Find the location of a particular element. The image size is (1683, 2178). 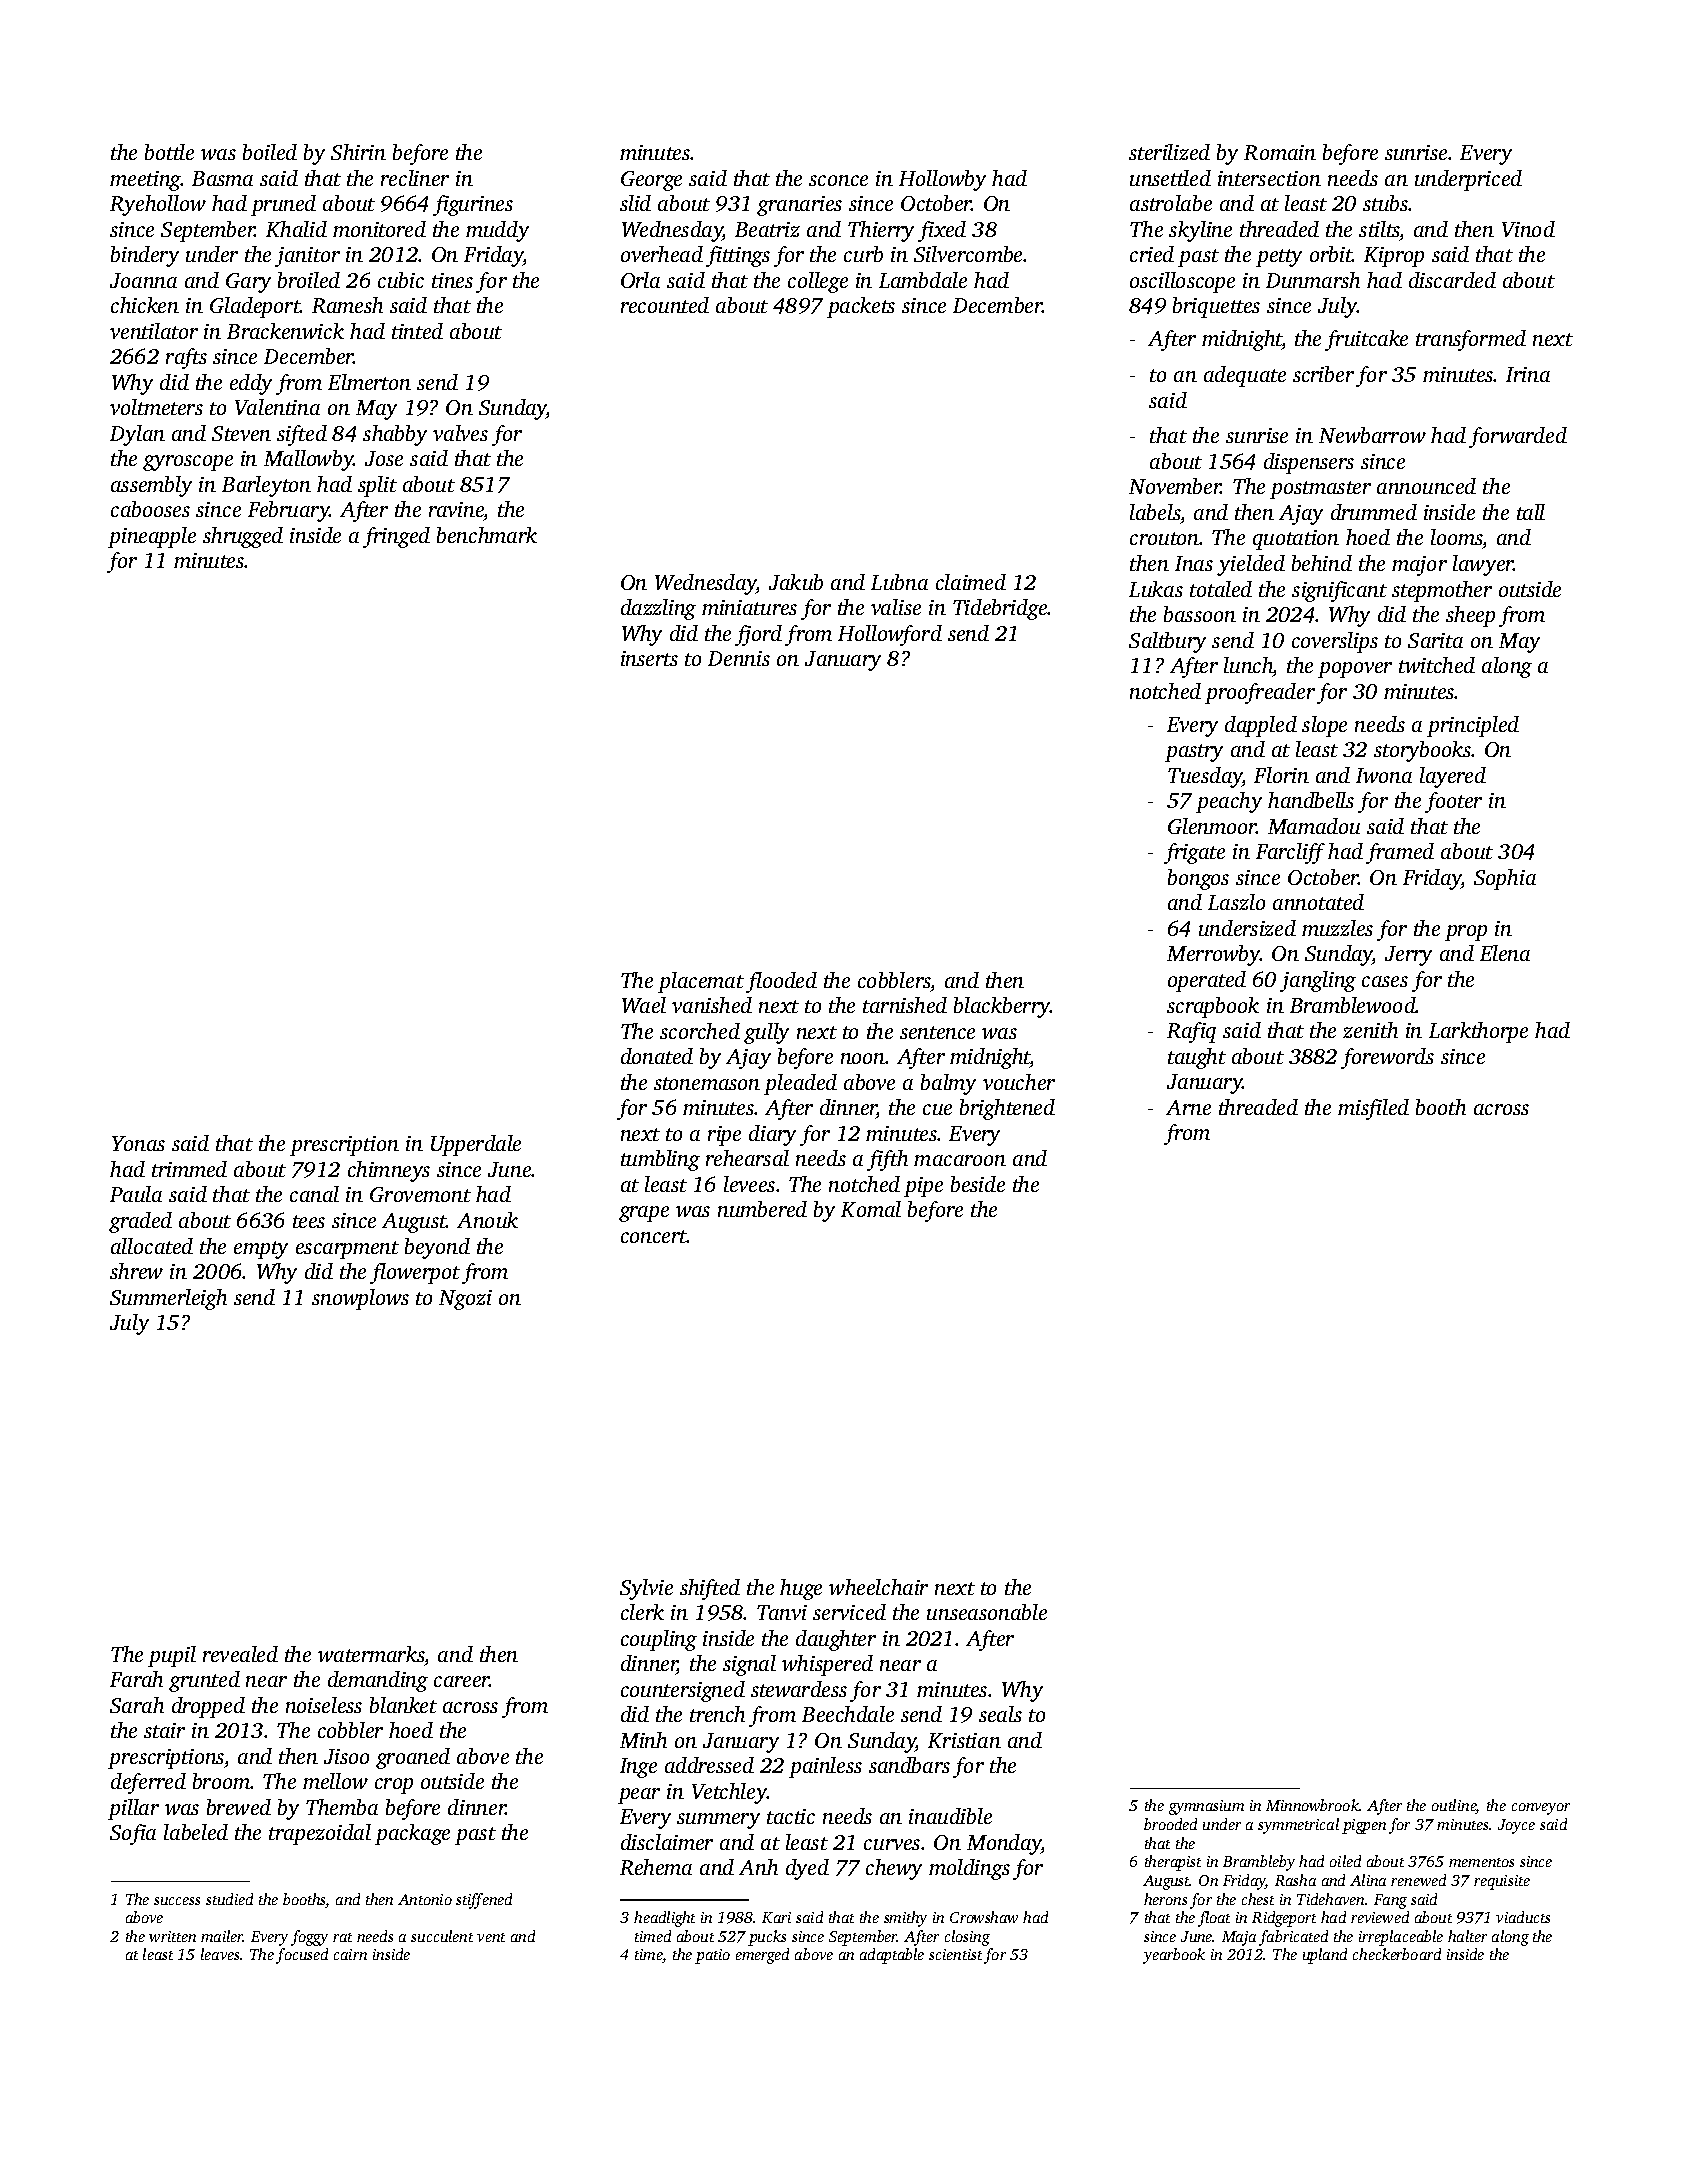

misfiled is located at coordinates (1373, 1109).
